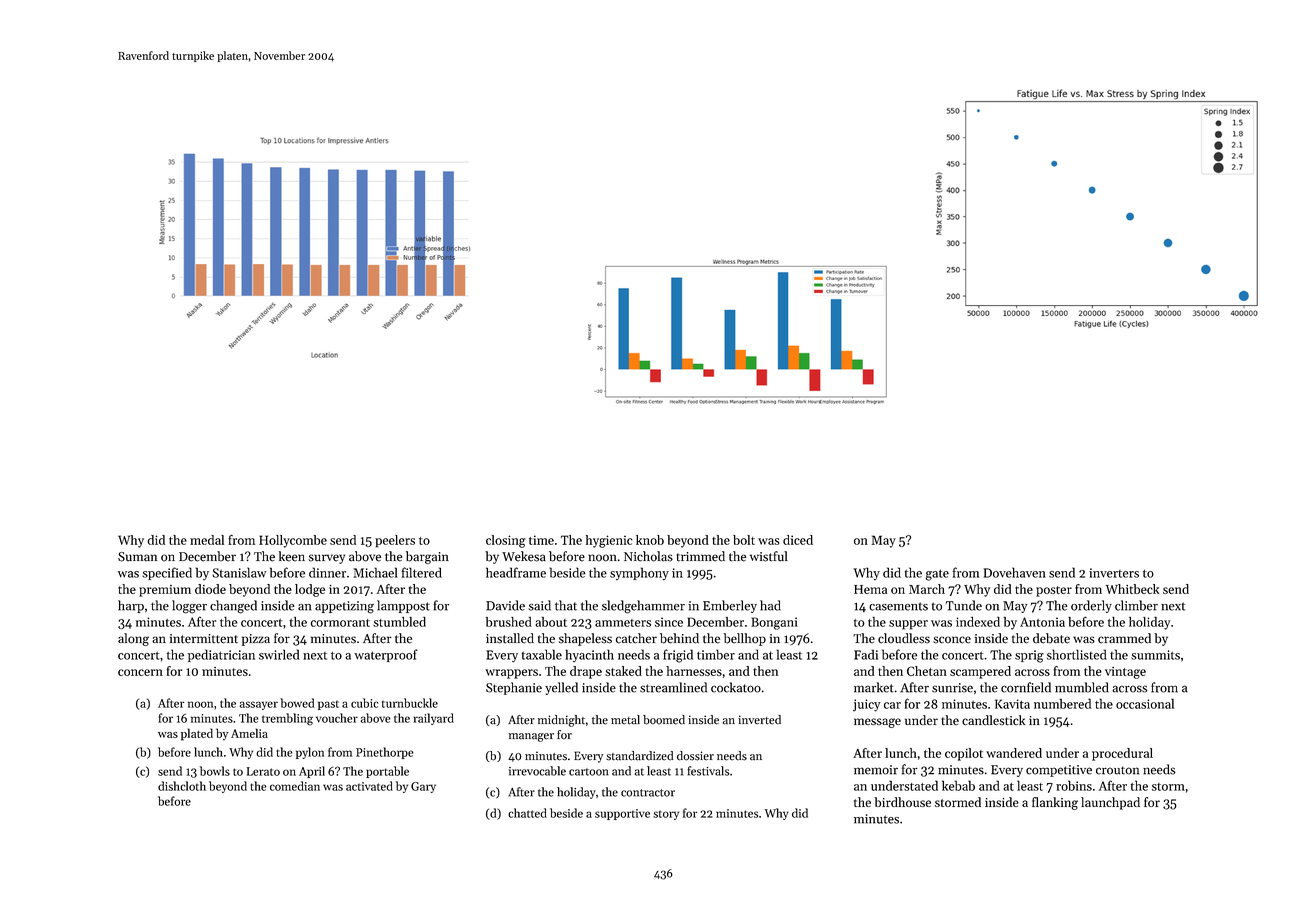 Image resolution: width=1308 pixels, height=924 pixels. I want to click on peelers, so click(395, 541).
